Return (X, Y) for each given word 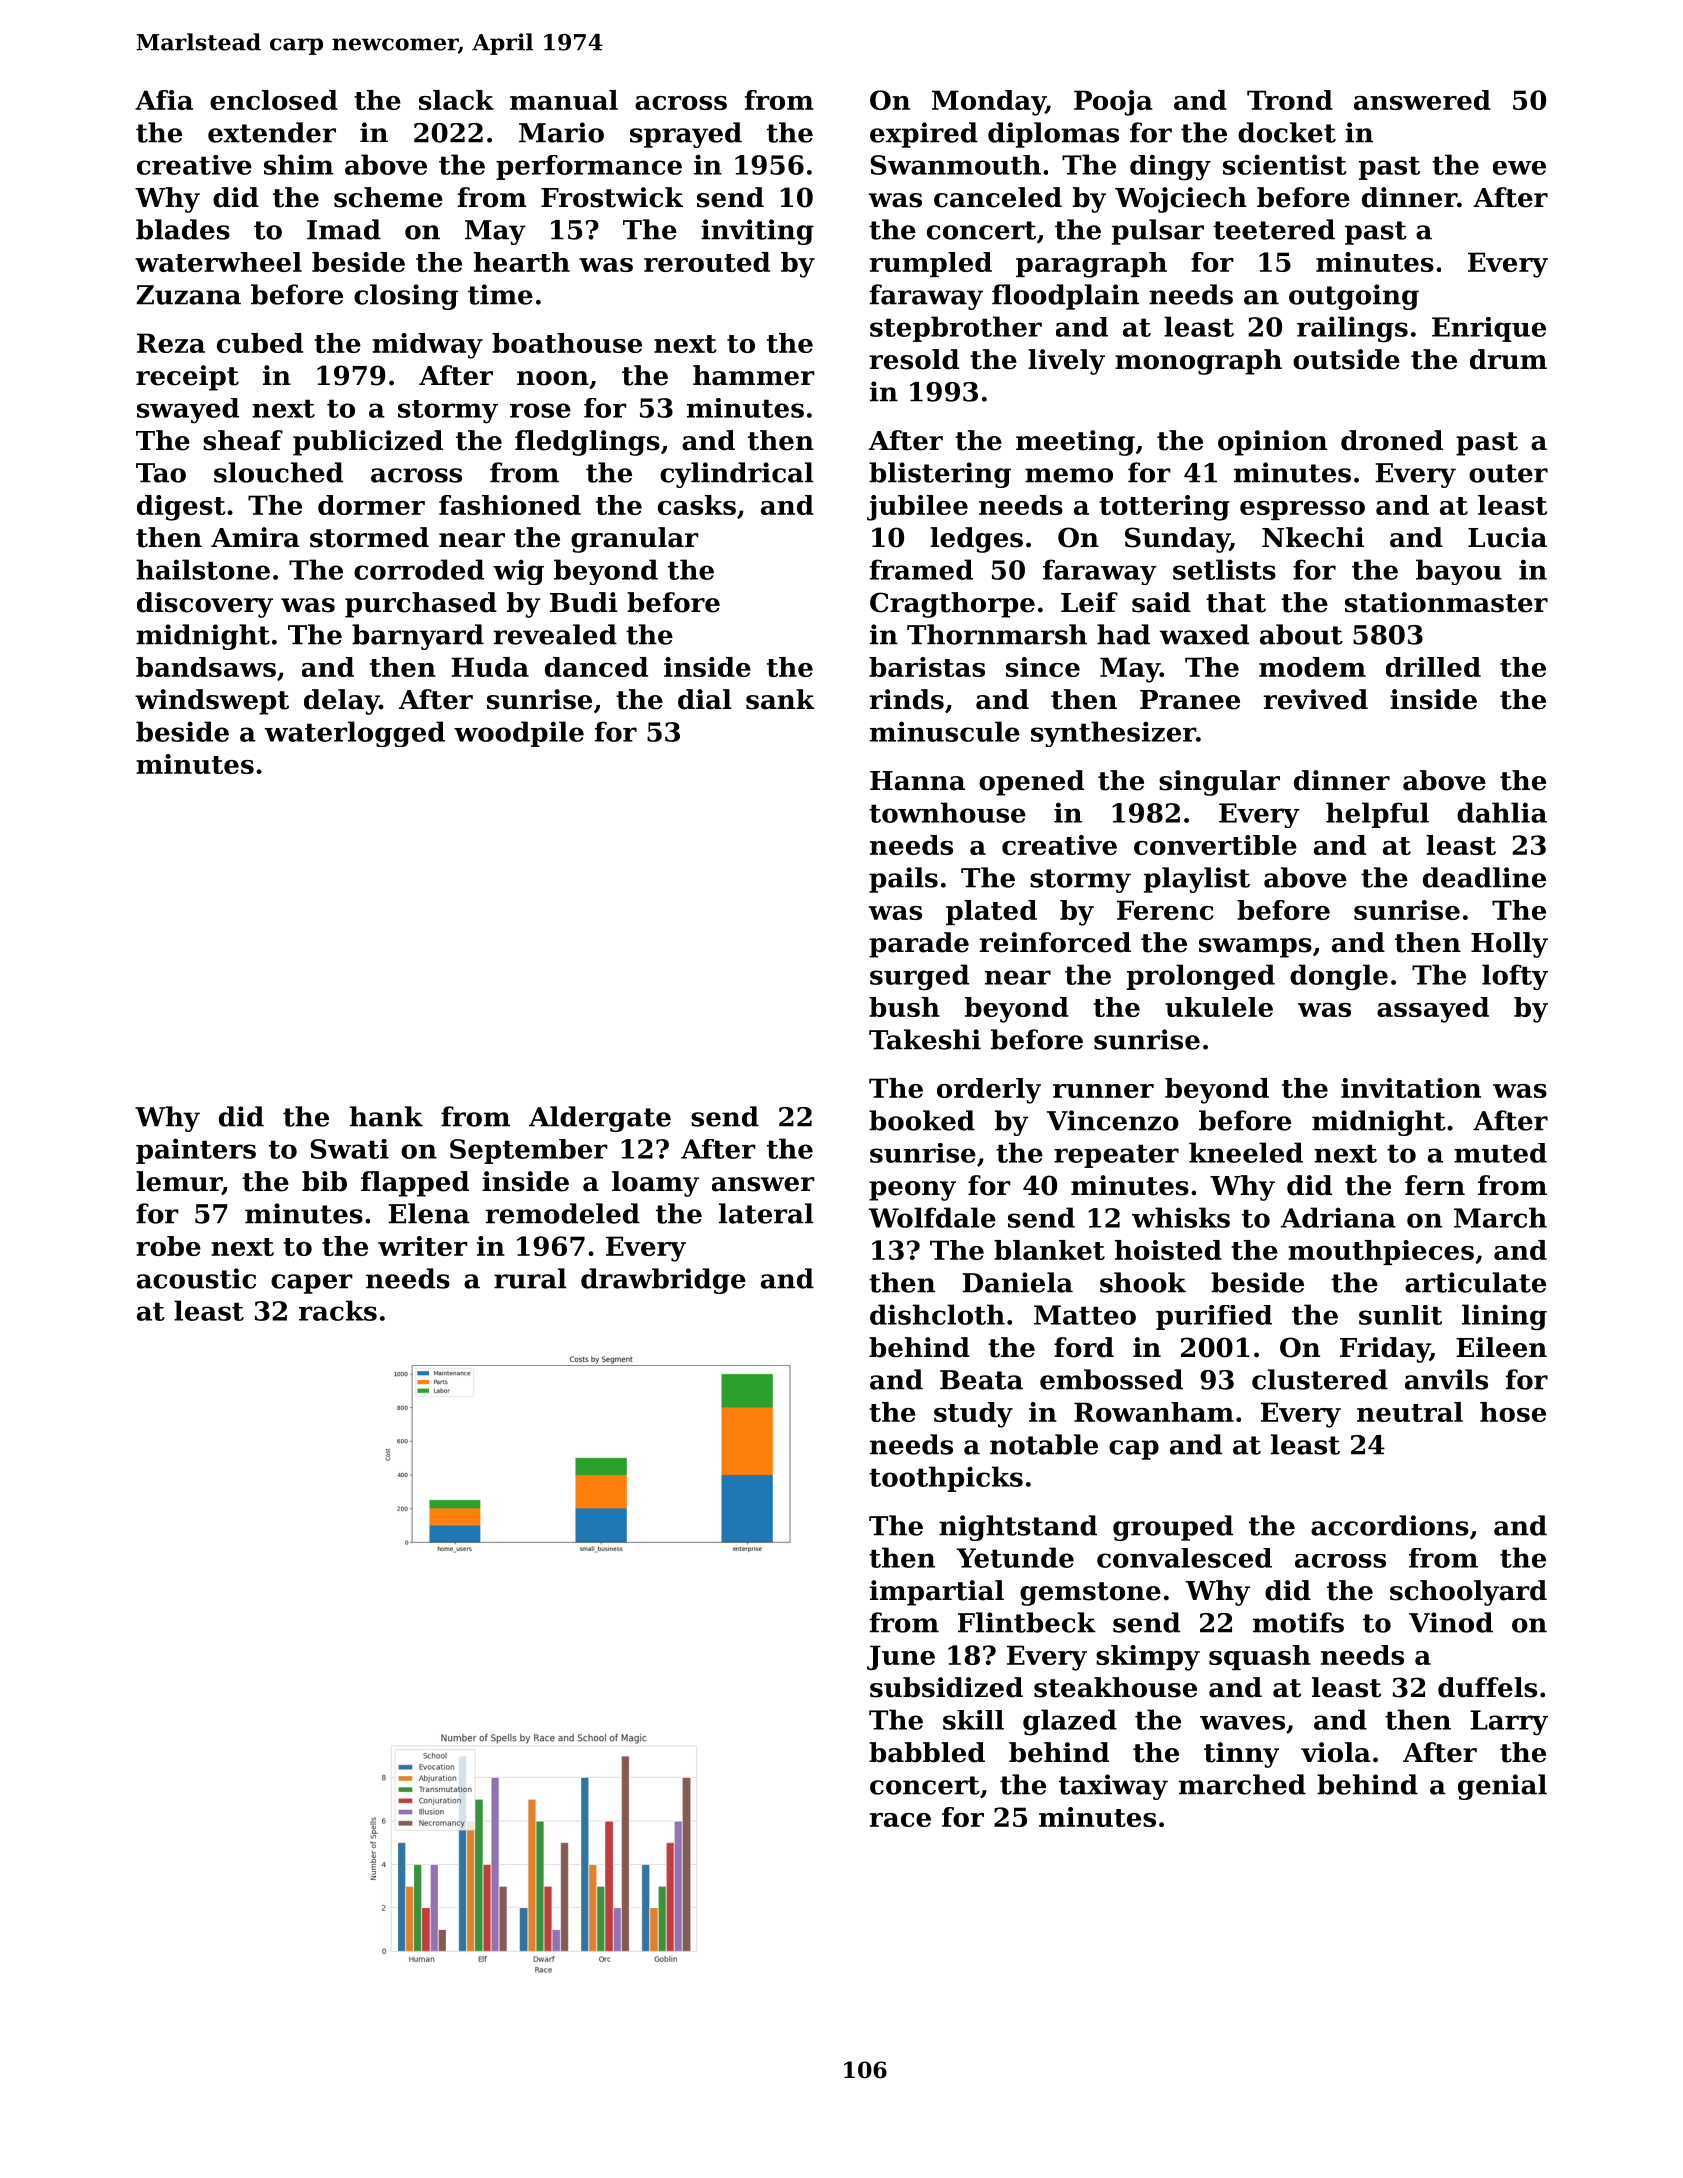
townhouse (947, 812)
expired (924, 135)
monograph (1198, 362)
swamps (1255, 948)
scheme (388, 197)
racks (338, 1310)
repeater (1116, 1156)
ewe (1519, 168)
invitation (1411, 1088)
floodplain (1065, 297)
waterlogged (355, 734)
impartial (937, 1593)
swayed (188, 410)
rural (530, 1278)
